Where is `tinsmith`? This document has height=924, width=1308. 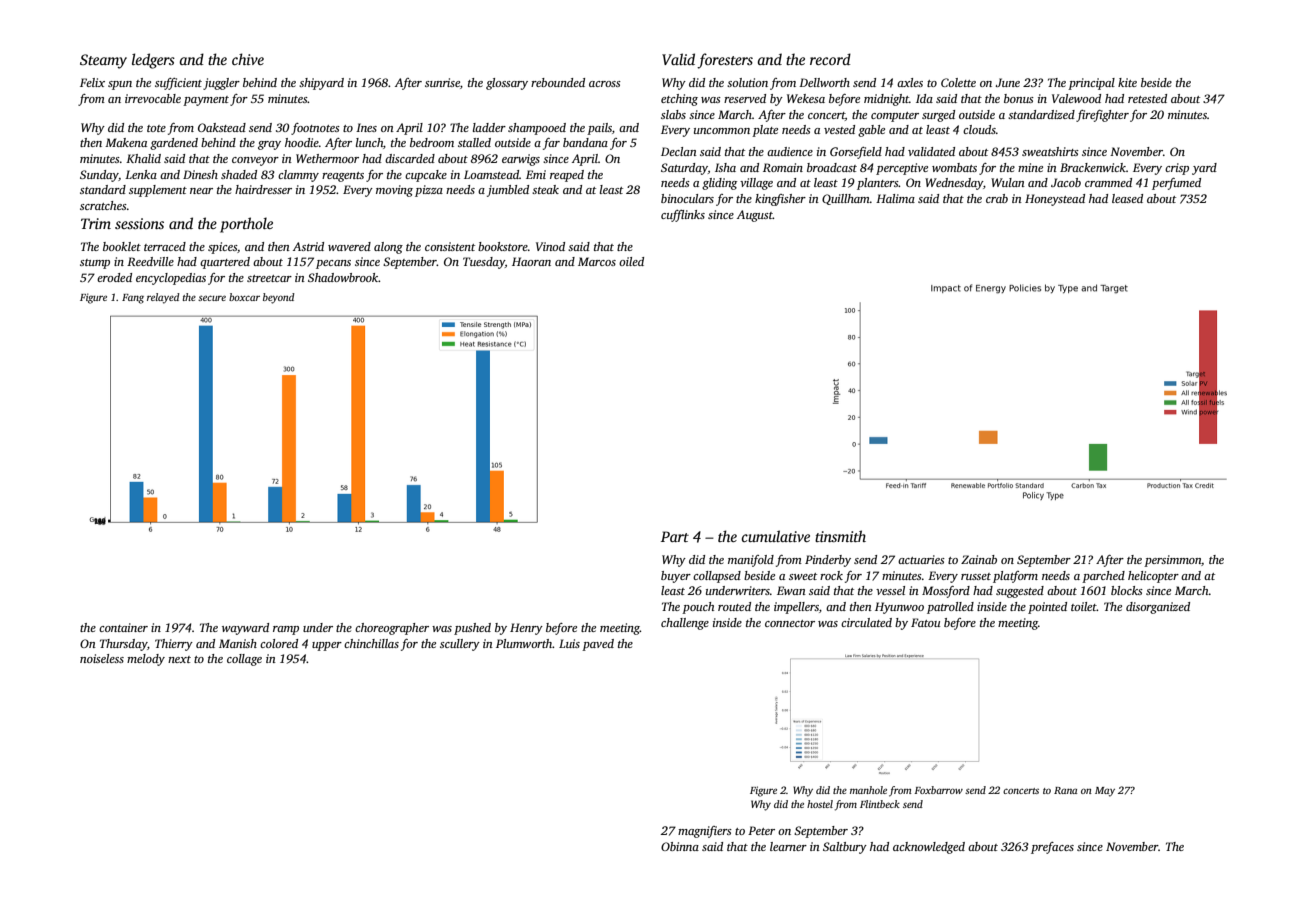
tinsmith is located at coordinates (840, 536).
